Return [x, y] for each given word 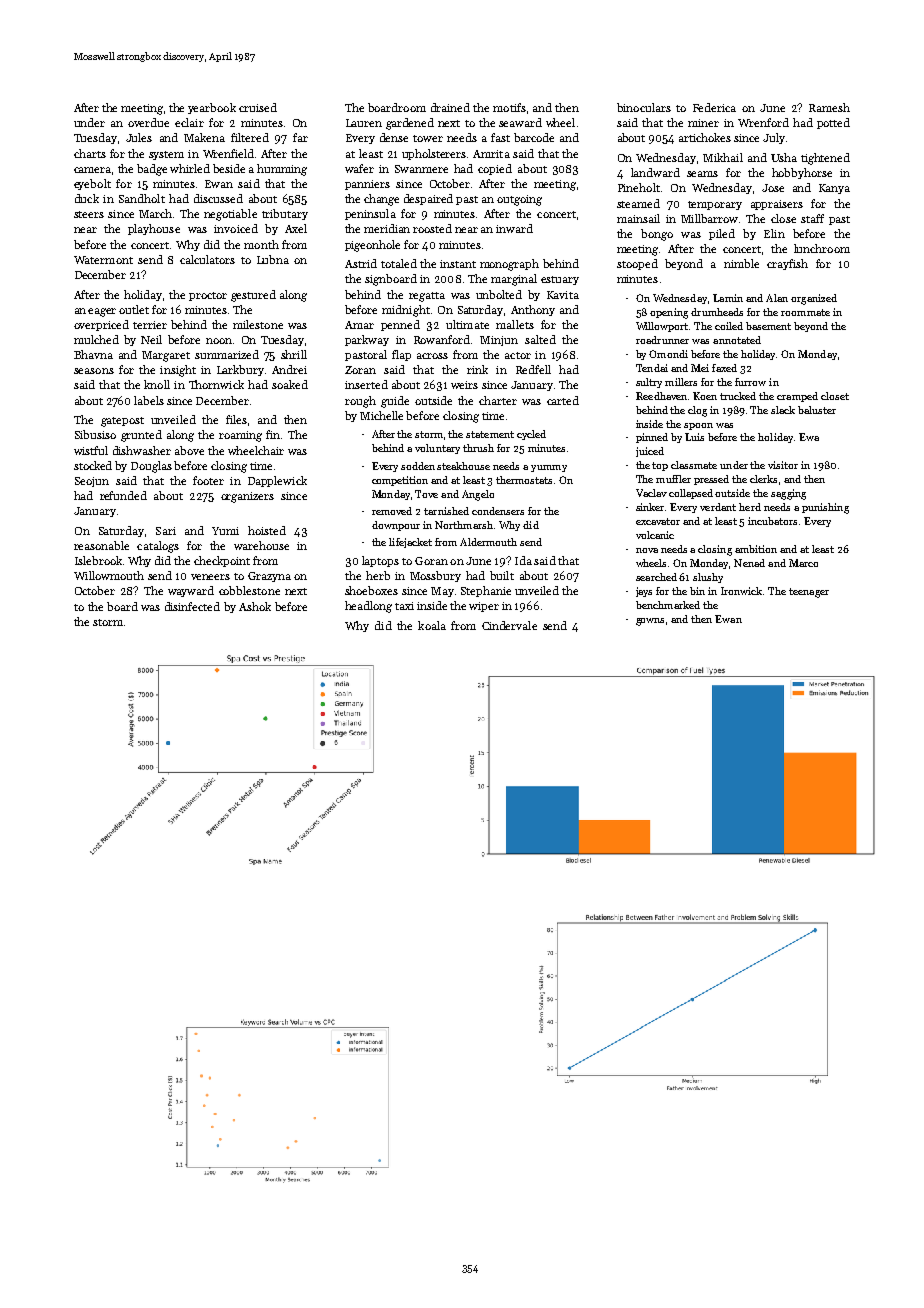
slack [783, 410]
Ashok [255, 606]
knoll [157, 384]
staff [812, 218]
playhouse [154, 229]
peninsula [370, 214]
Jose [773, 188]
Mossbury [435, 576]
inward [514, 228]
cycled [531, 435]
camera [92, 170]
